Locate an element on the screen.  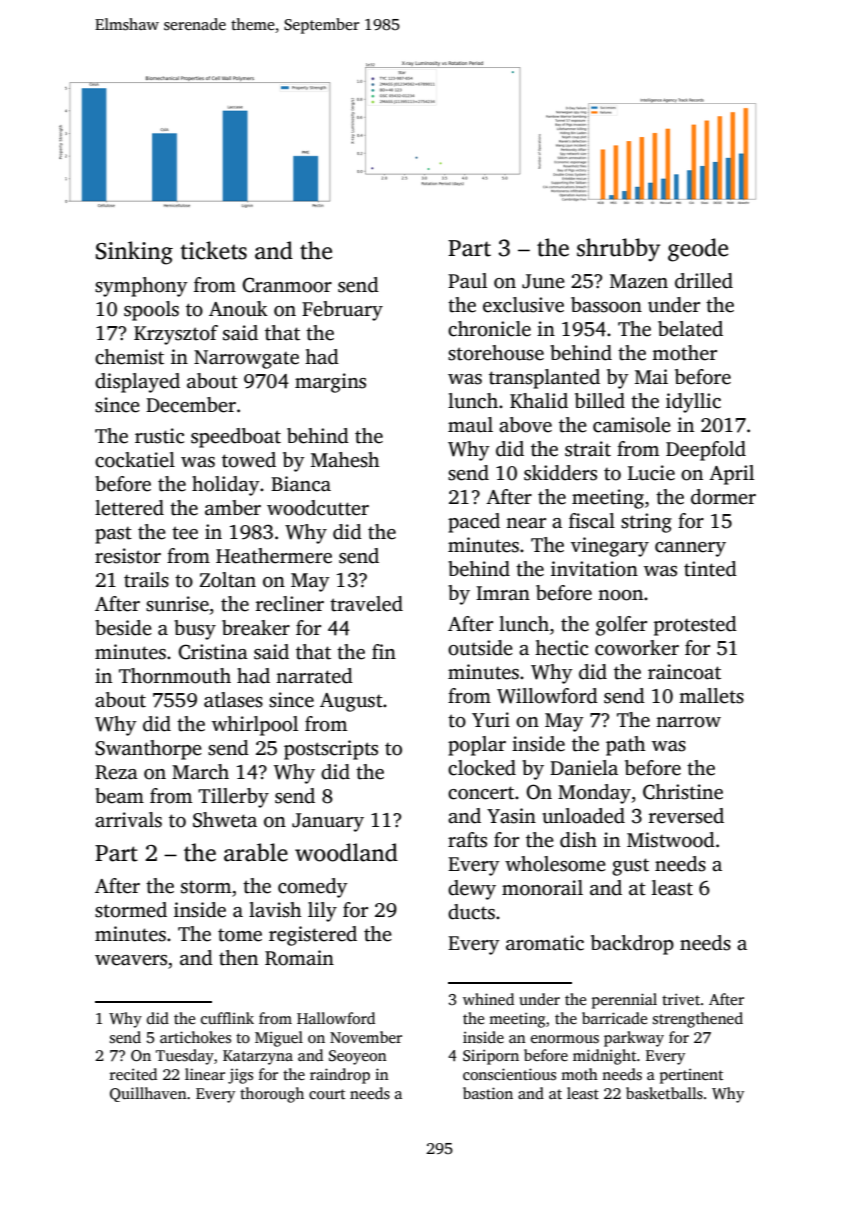
Khalid is located at coordinates (539, 401).
